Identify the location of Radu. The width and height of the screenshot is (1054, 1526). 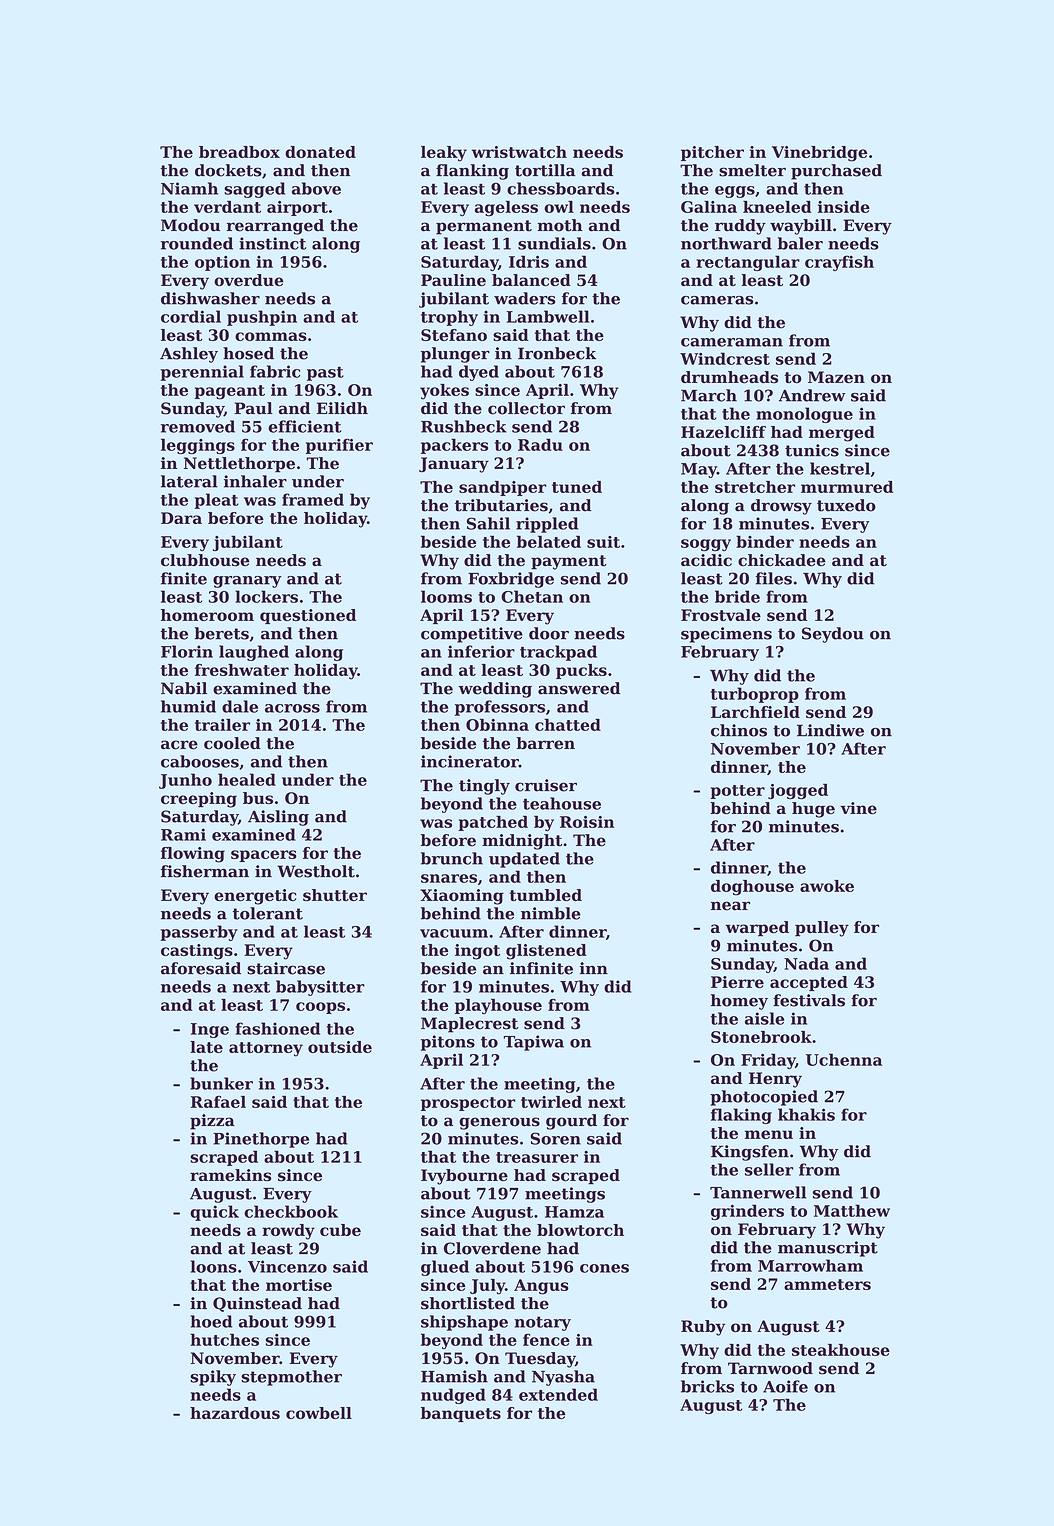
(540, 444).
